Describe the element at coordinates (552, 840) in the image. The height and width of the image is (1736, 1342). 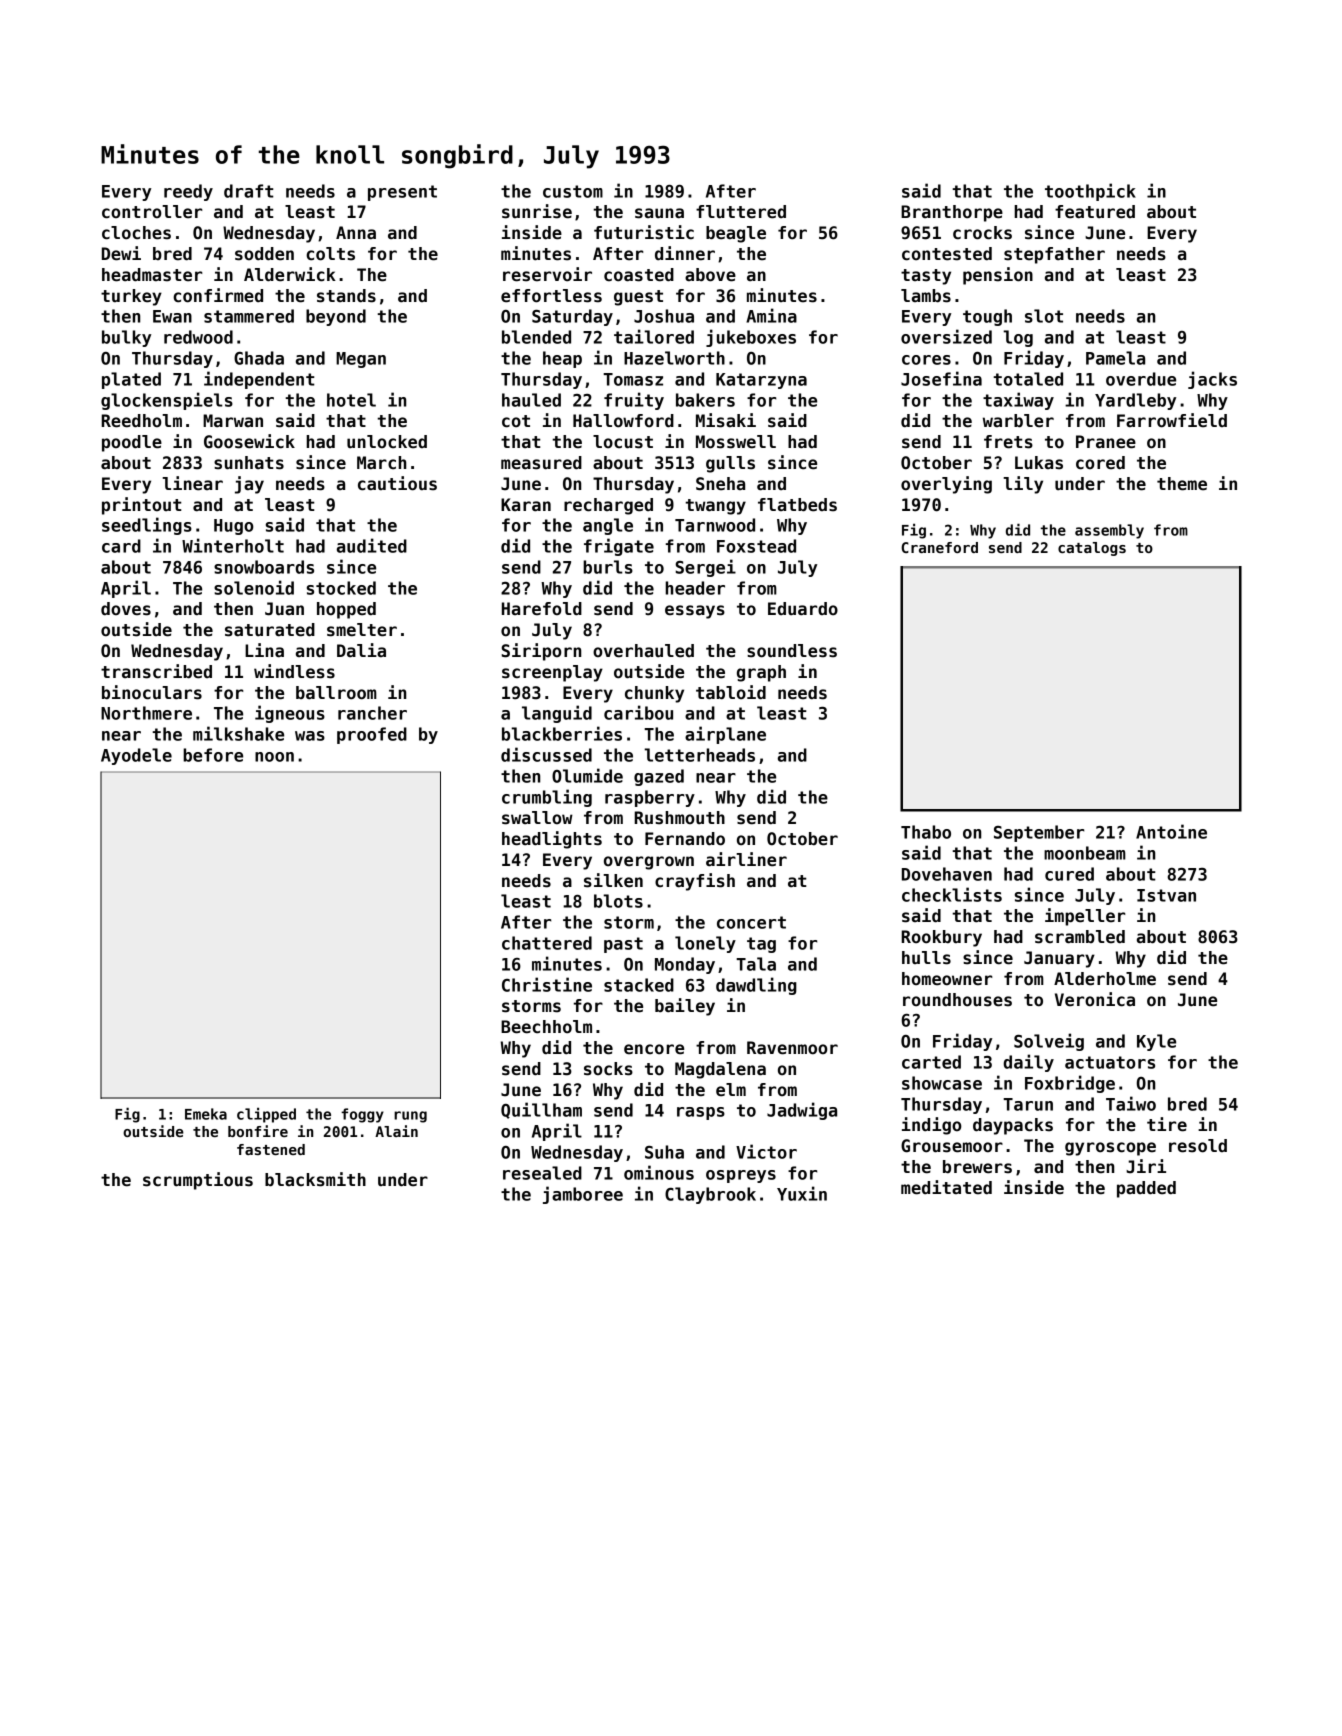
I see `headlights` at that location.
